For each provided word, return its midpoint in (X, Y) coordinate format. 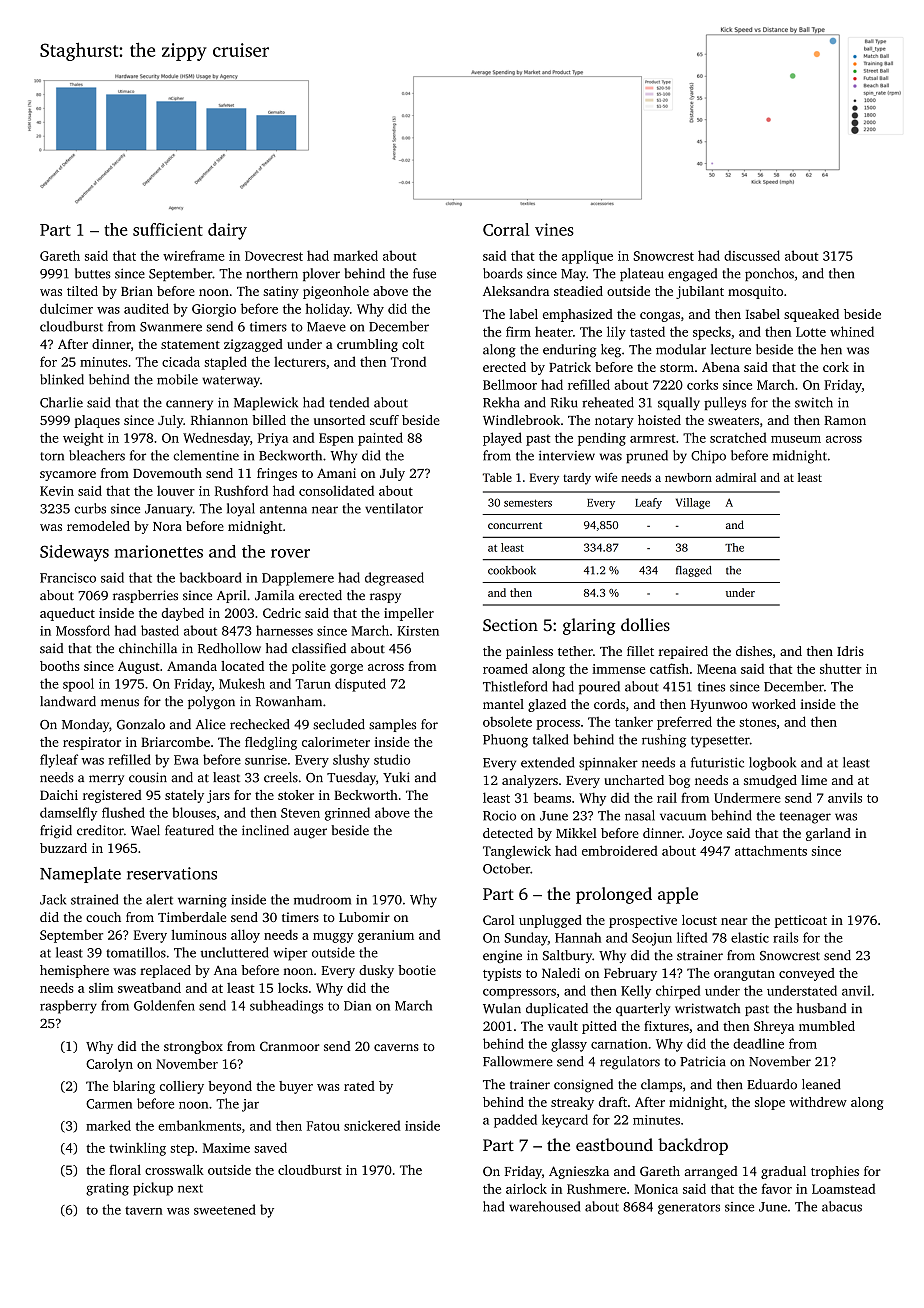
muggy (333, 938)
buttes (93, 273)
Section (510, 625)
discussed (752, 255)
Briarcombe (175, 742)
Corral (506, 229)
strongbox (193, 1047)
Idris (850, 651)
